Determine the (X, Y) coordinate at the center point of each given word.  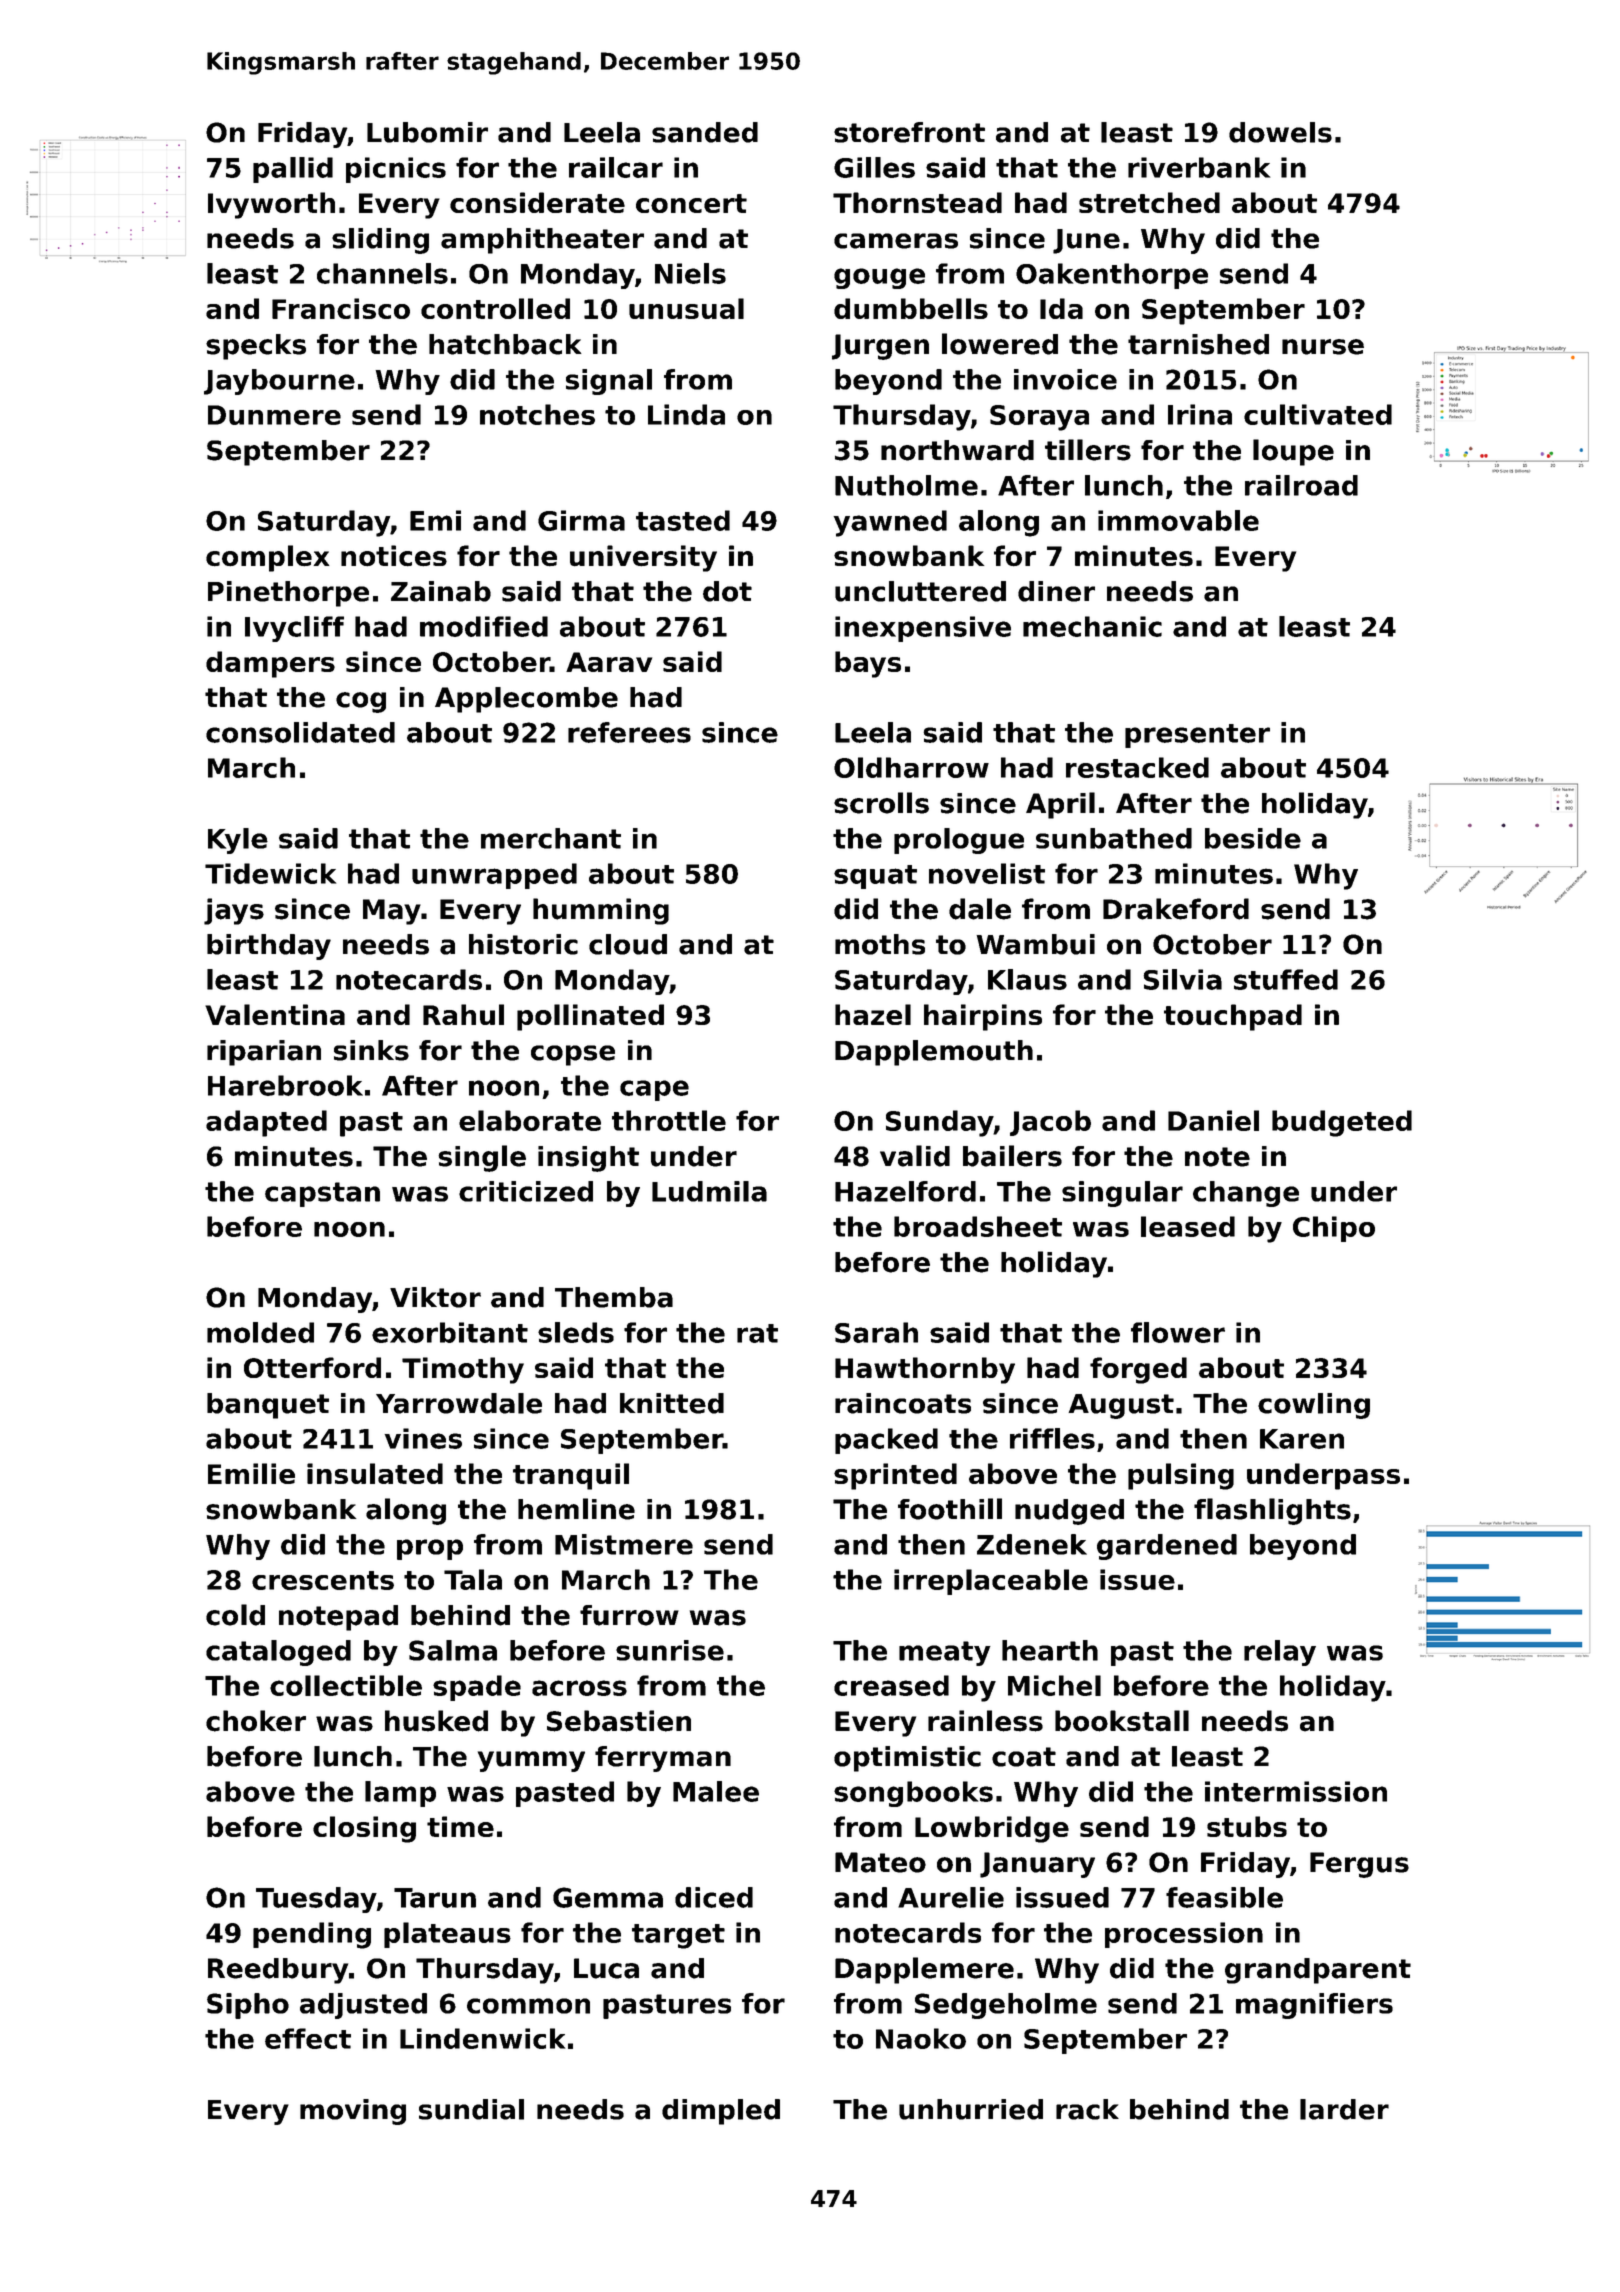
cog (361, 702)
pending (312, 1935)
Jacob (1050, 1123)
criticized (526, 1191)
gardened (1167, 1547)
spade (477, 1688)
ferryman (663, 1759)
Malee (716, 1791)
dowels (1280, 132)
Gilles (874, 167)
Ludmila (709, 1191)
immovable (1178, 520)
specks (256, 347)
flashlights (1272, 1511)
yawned (890, 523)
